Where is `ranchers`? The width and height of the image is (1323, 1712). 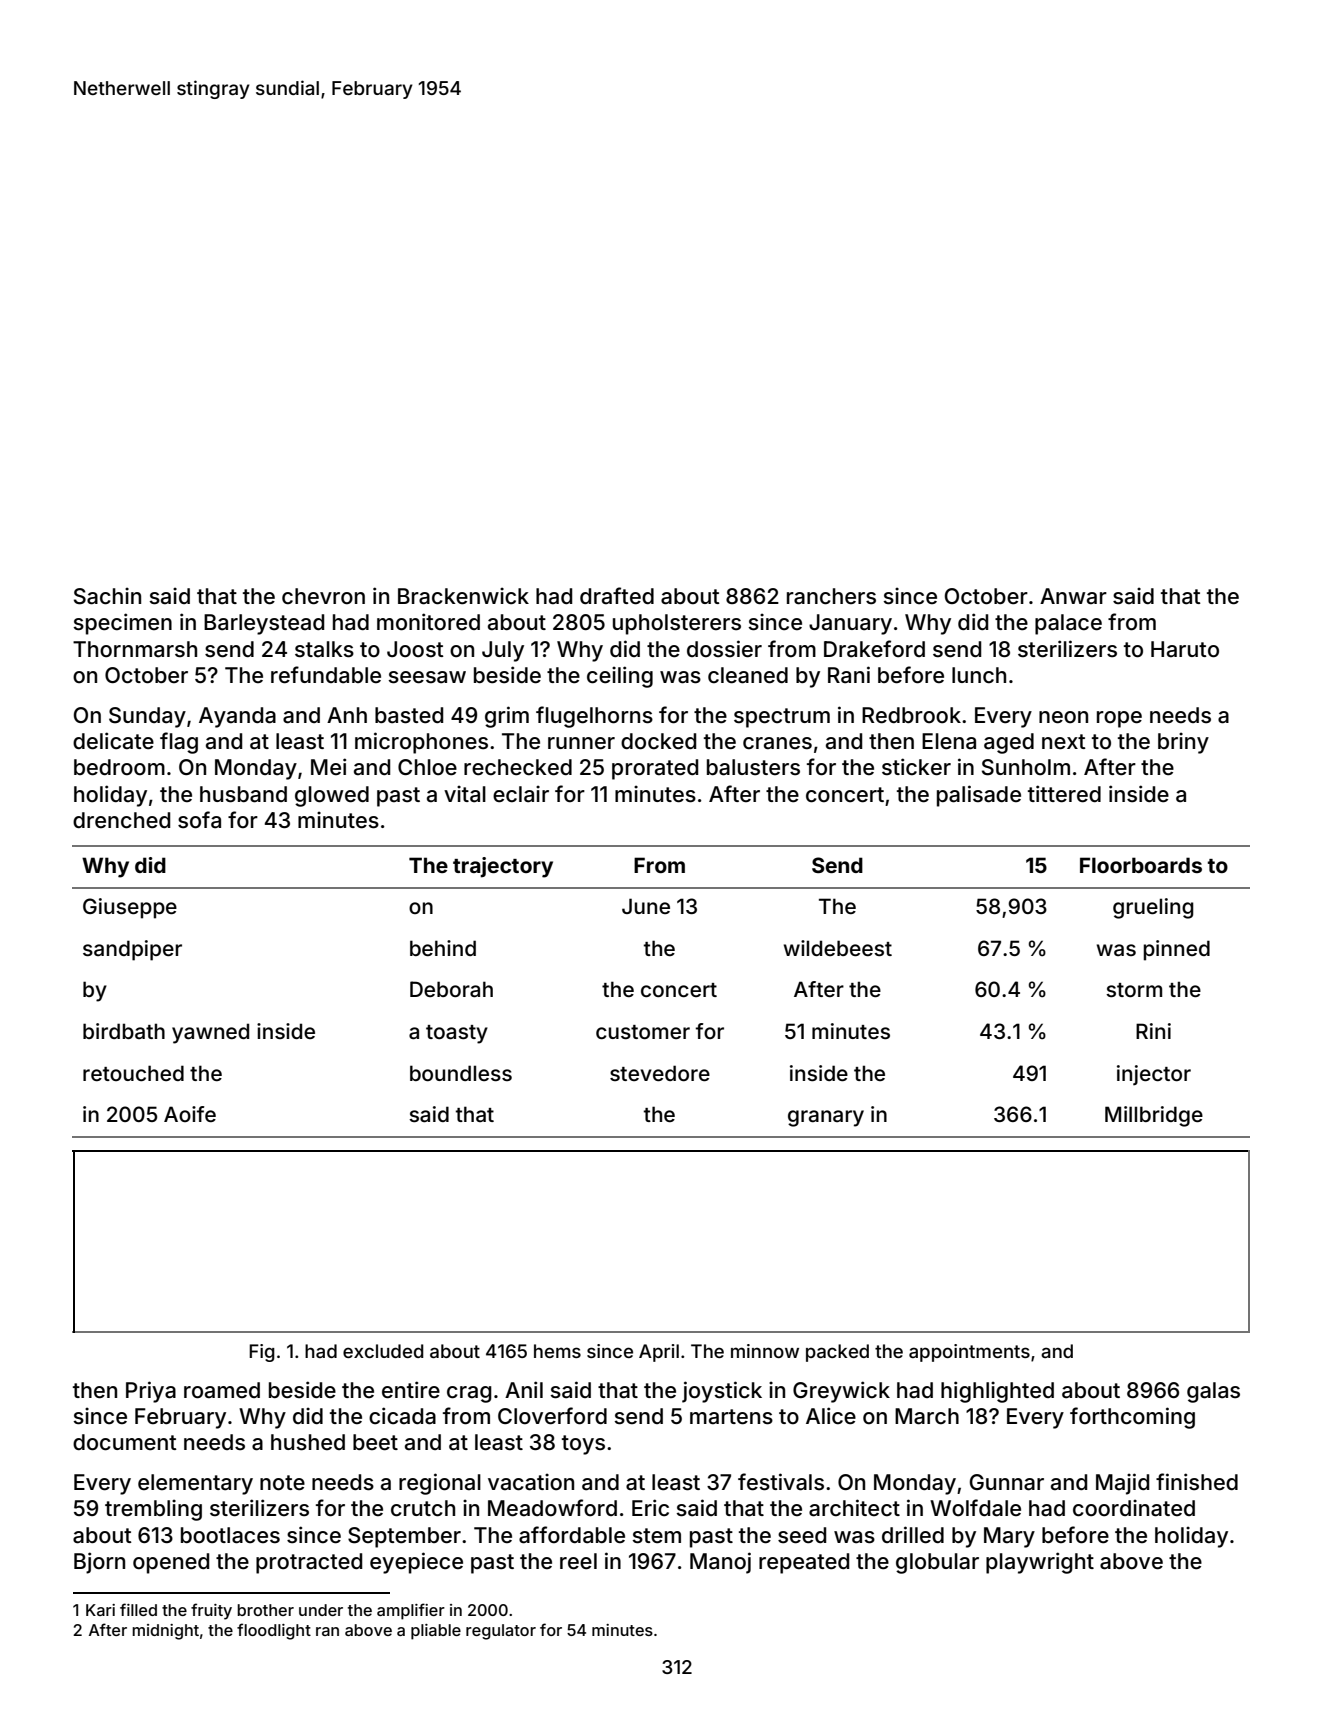
ranchers is located at coordinates (831, 596).
